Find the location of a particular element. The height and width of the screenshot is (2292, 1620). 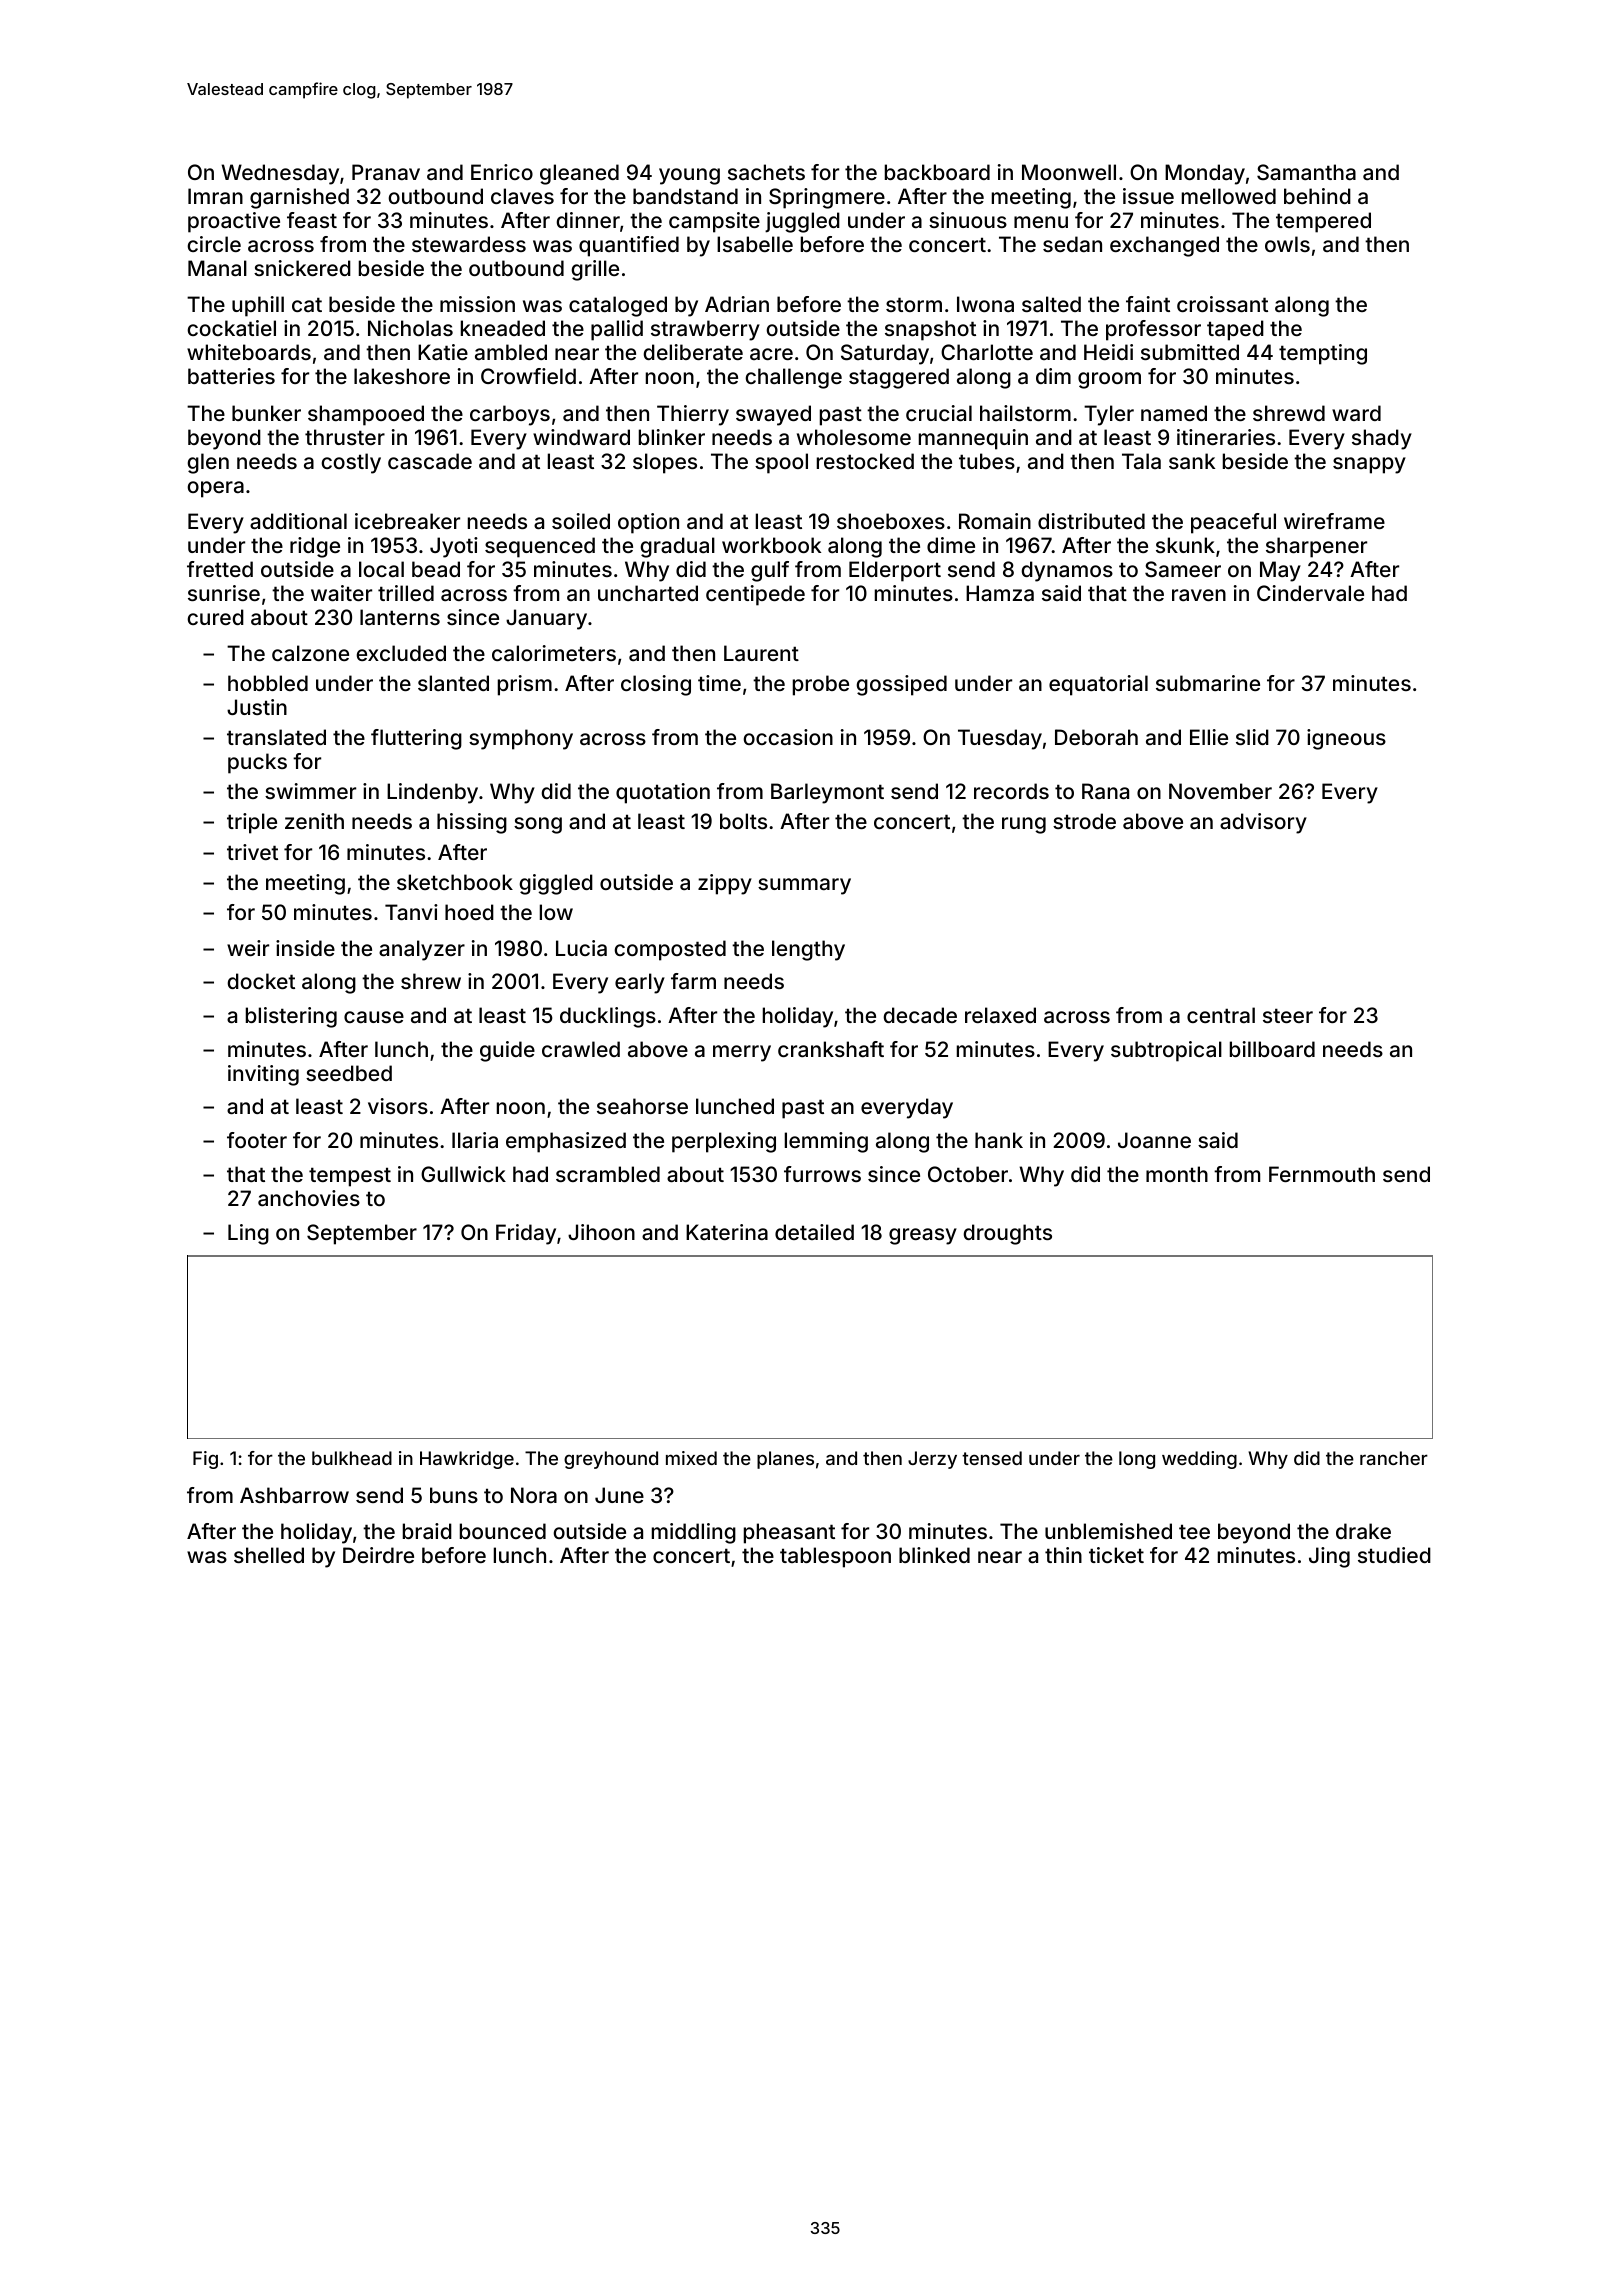

gossiped is located at coordinates (901, 685).
